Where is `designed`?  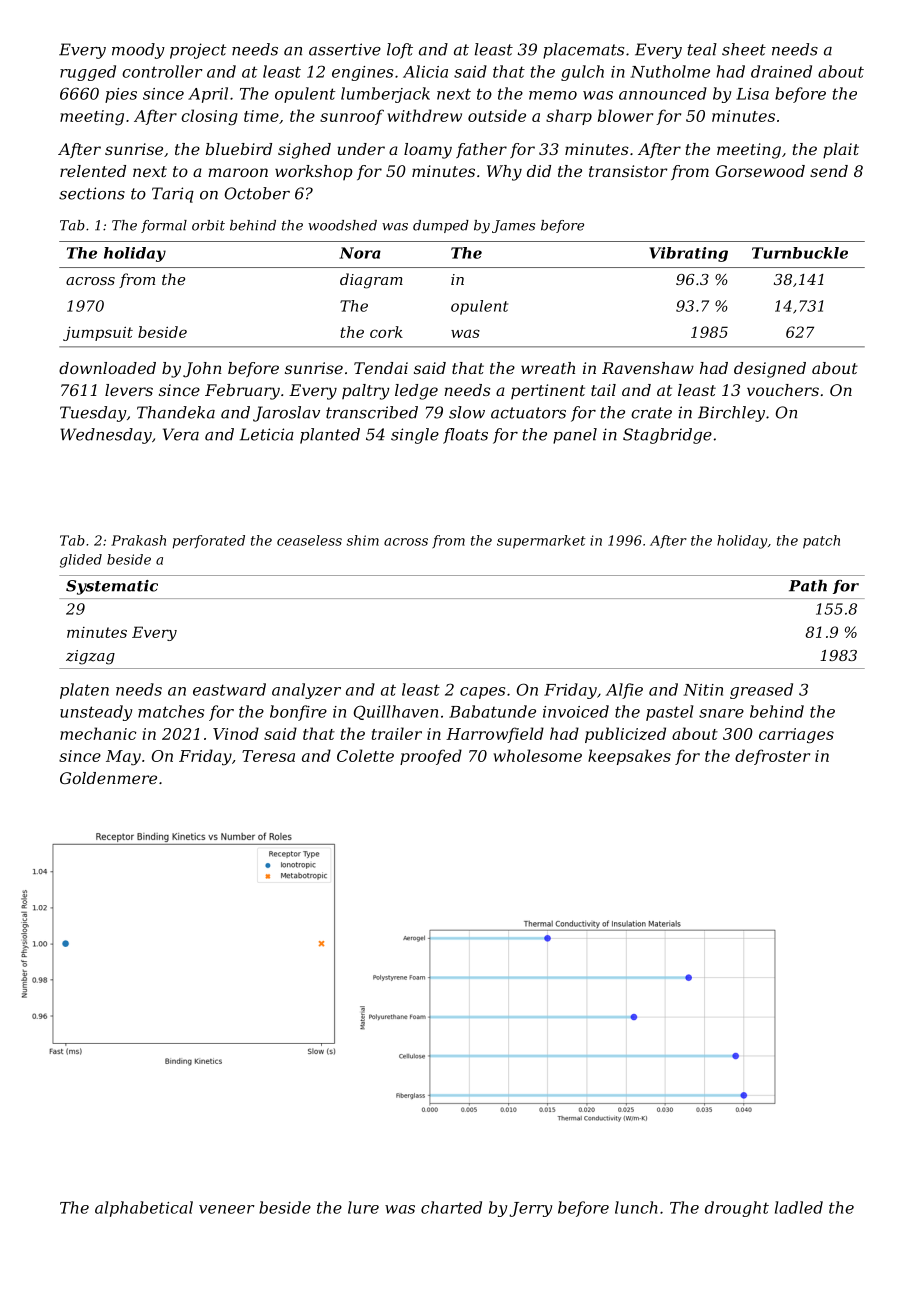
designed is located at coordinates (770, 370).
